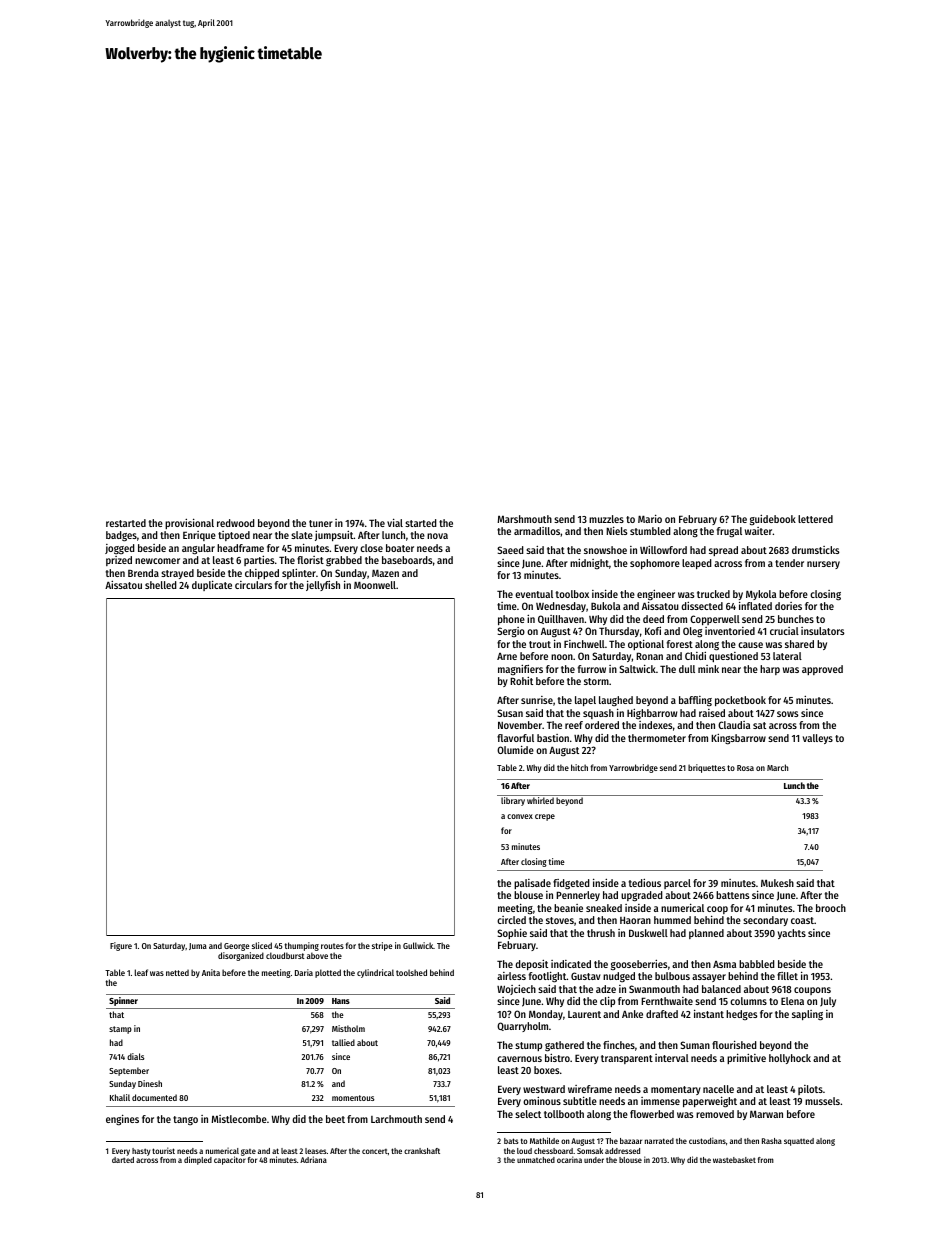 This document has height=1233, width=952. Describe the element at coordinates (189, 523) in the document. I see `provisional` at that location.
